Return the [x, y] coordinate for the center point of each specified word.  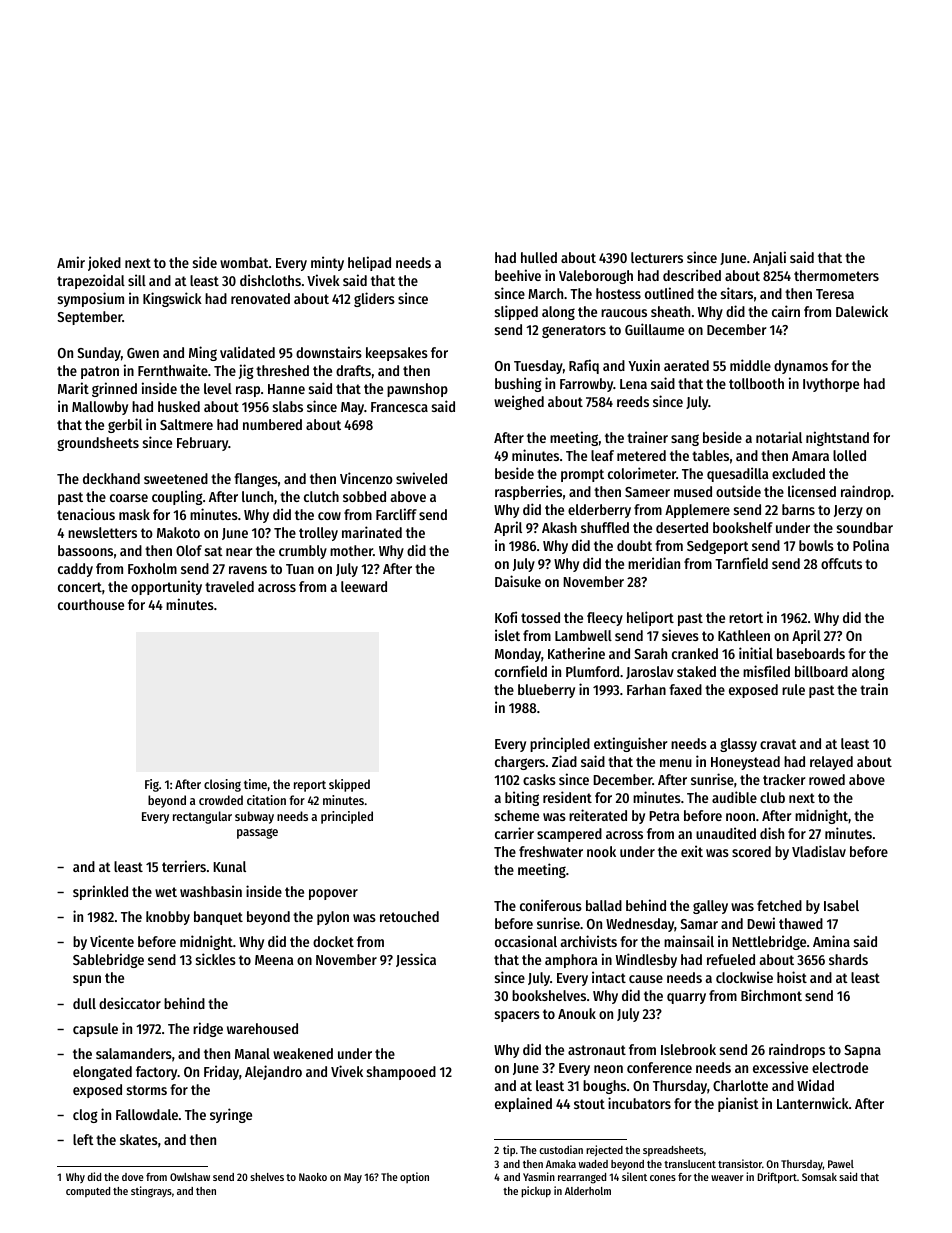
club [772, 797]
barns [798, 509]
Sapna [862, 1051]
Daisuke [518, 581]
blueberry [546, 691]
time [255, 784]
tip [509, 1150]
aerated [686, 365]
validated [247, 352]
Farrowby [586, 385]
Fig [152, 785]
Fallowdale [147, 1114]
